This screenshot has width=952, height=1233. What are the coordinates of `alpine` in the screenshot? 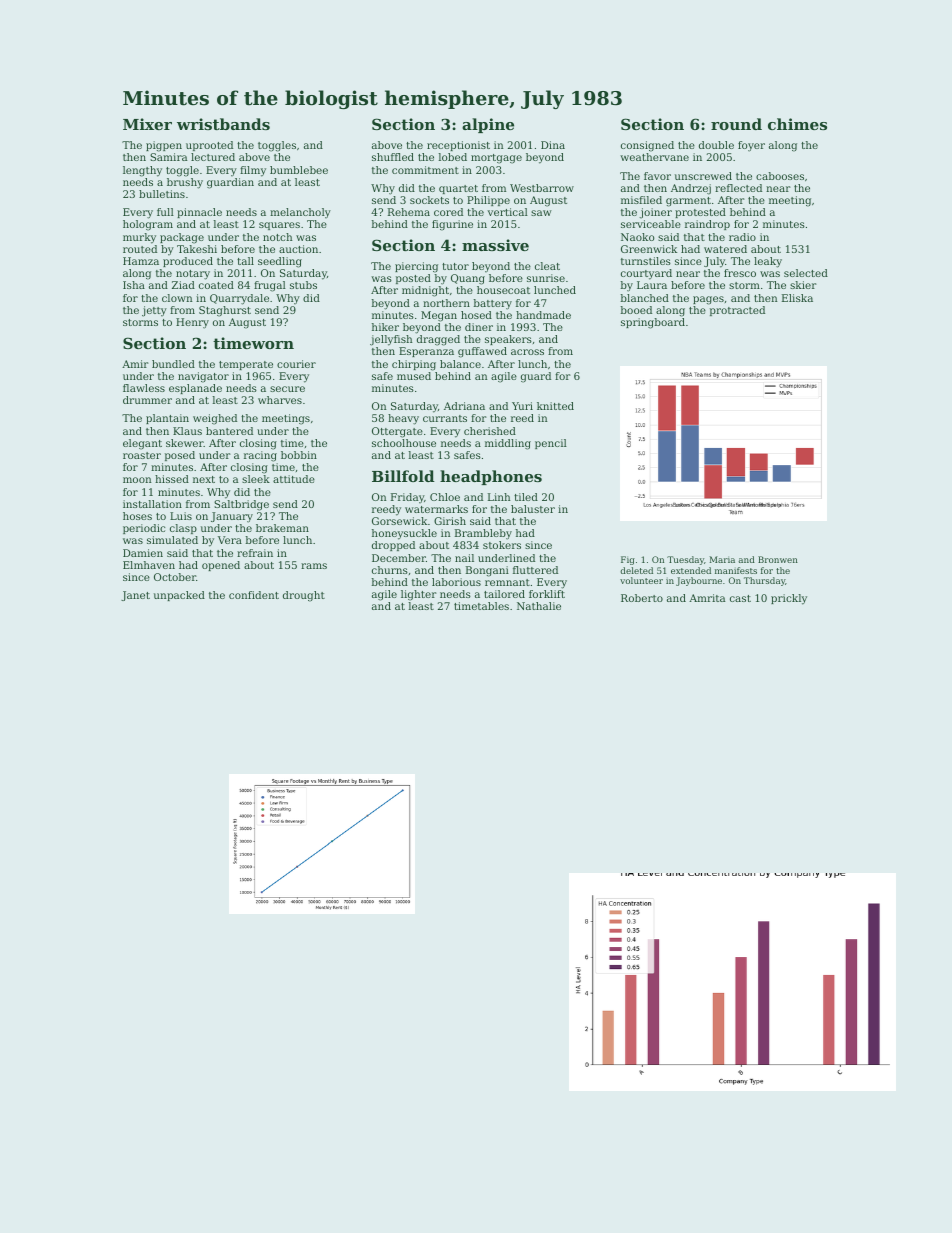 It's located at (488, 125).
